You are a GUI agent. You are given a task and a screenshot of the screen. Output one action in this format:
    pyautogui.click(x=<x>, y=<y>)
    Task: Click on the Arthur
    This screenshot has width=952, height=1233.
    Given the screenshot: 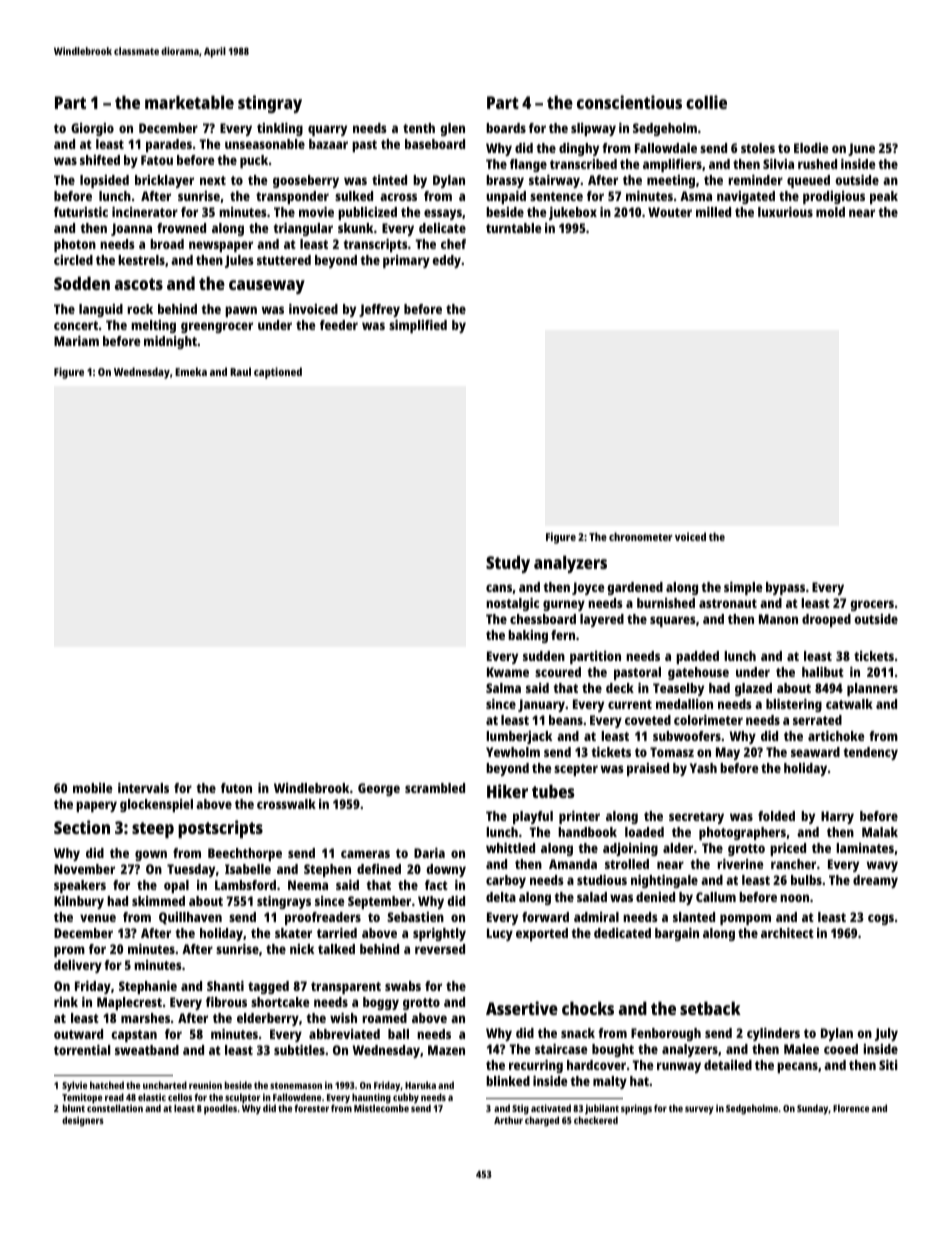 What is the action you would take?
    pyautogui.click(x=508, y=1120)
